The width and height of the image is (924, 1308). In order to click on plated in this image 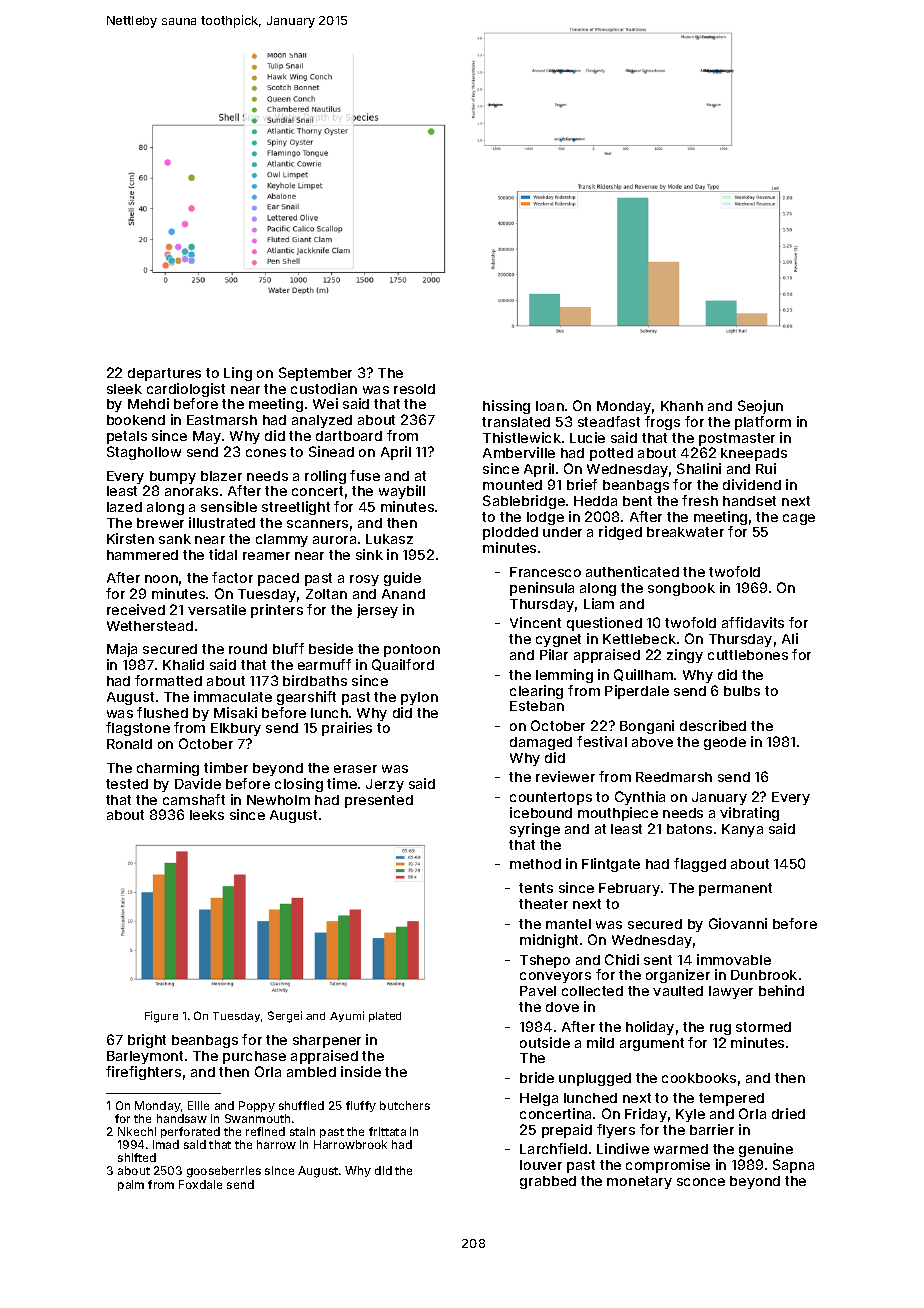, I will do `click(385, 1017)`.
